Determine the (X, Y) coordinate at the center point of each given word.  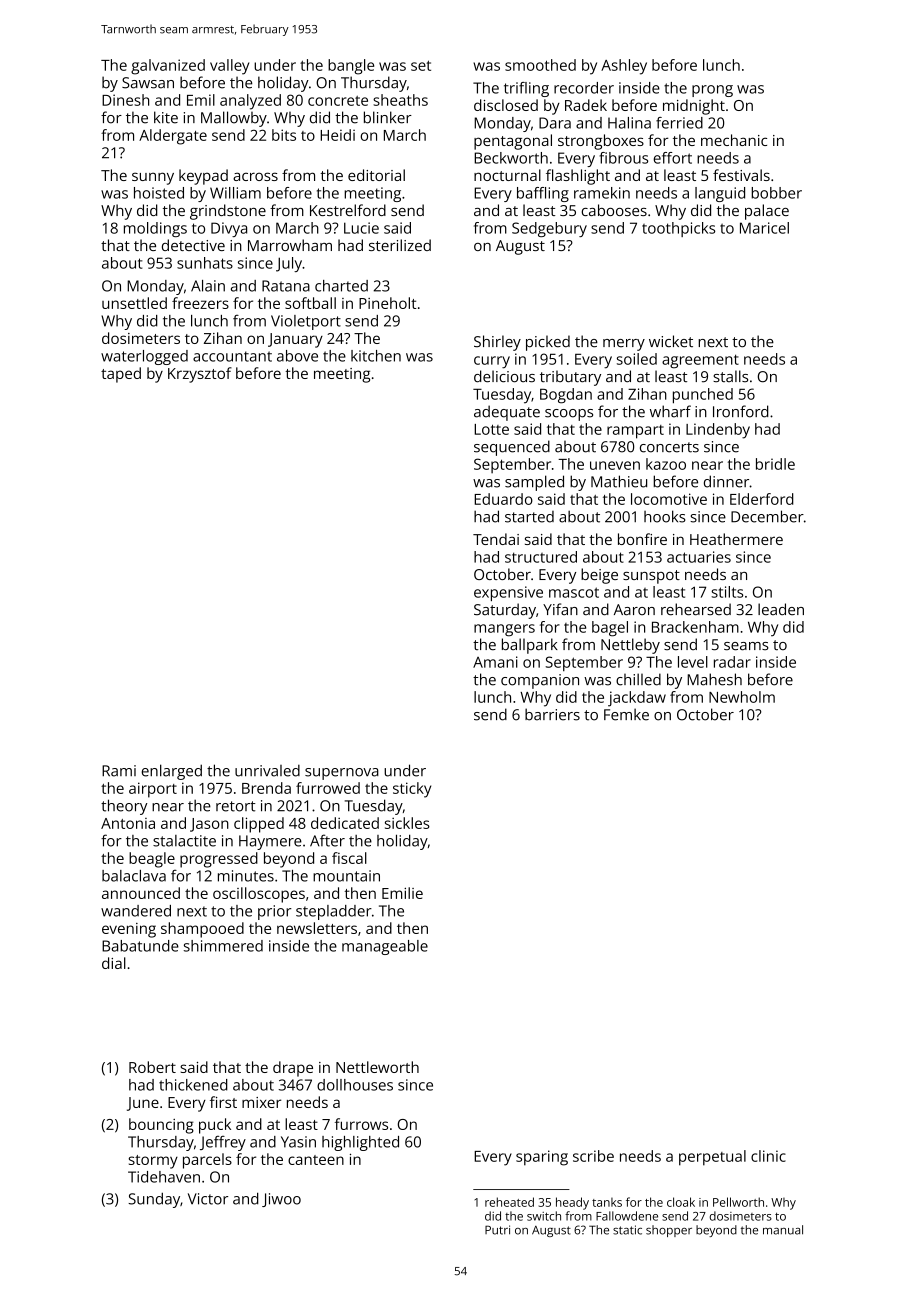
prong (712, 91)
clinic (768, 1156)
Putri (497, 1230)
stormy (153, 1162)
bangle (351, 67)
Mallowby (234, 119)
